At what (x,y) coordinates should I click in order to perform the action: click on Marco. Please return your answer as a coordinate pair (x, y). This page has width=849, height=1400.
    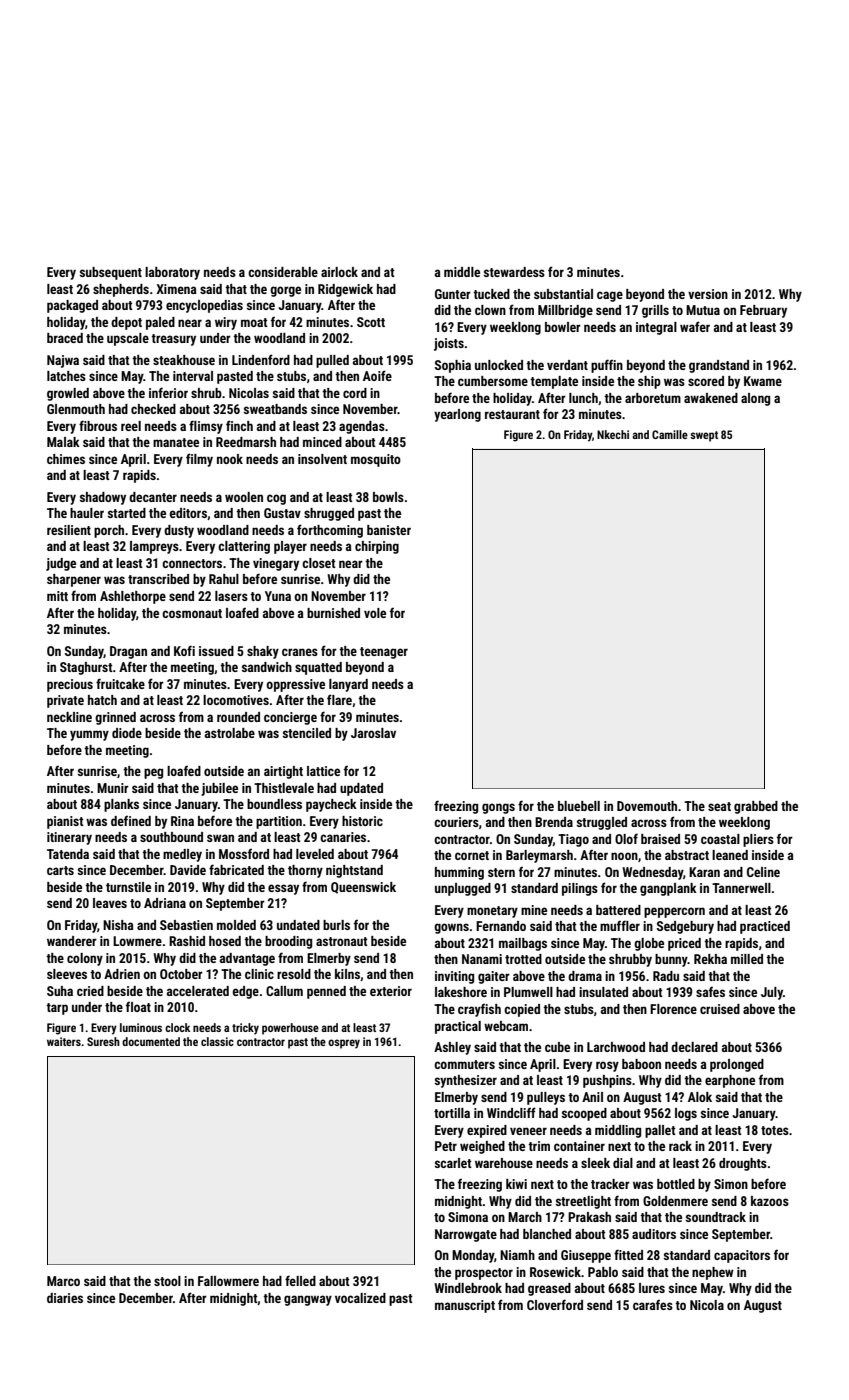
    Looking at the image, I should click on (63, 1281).
